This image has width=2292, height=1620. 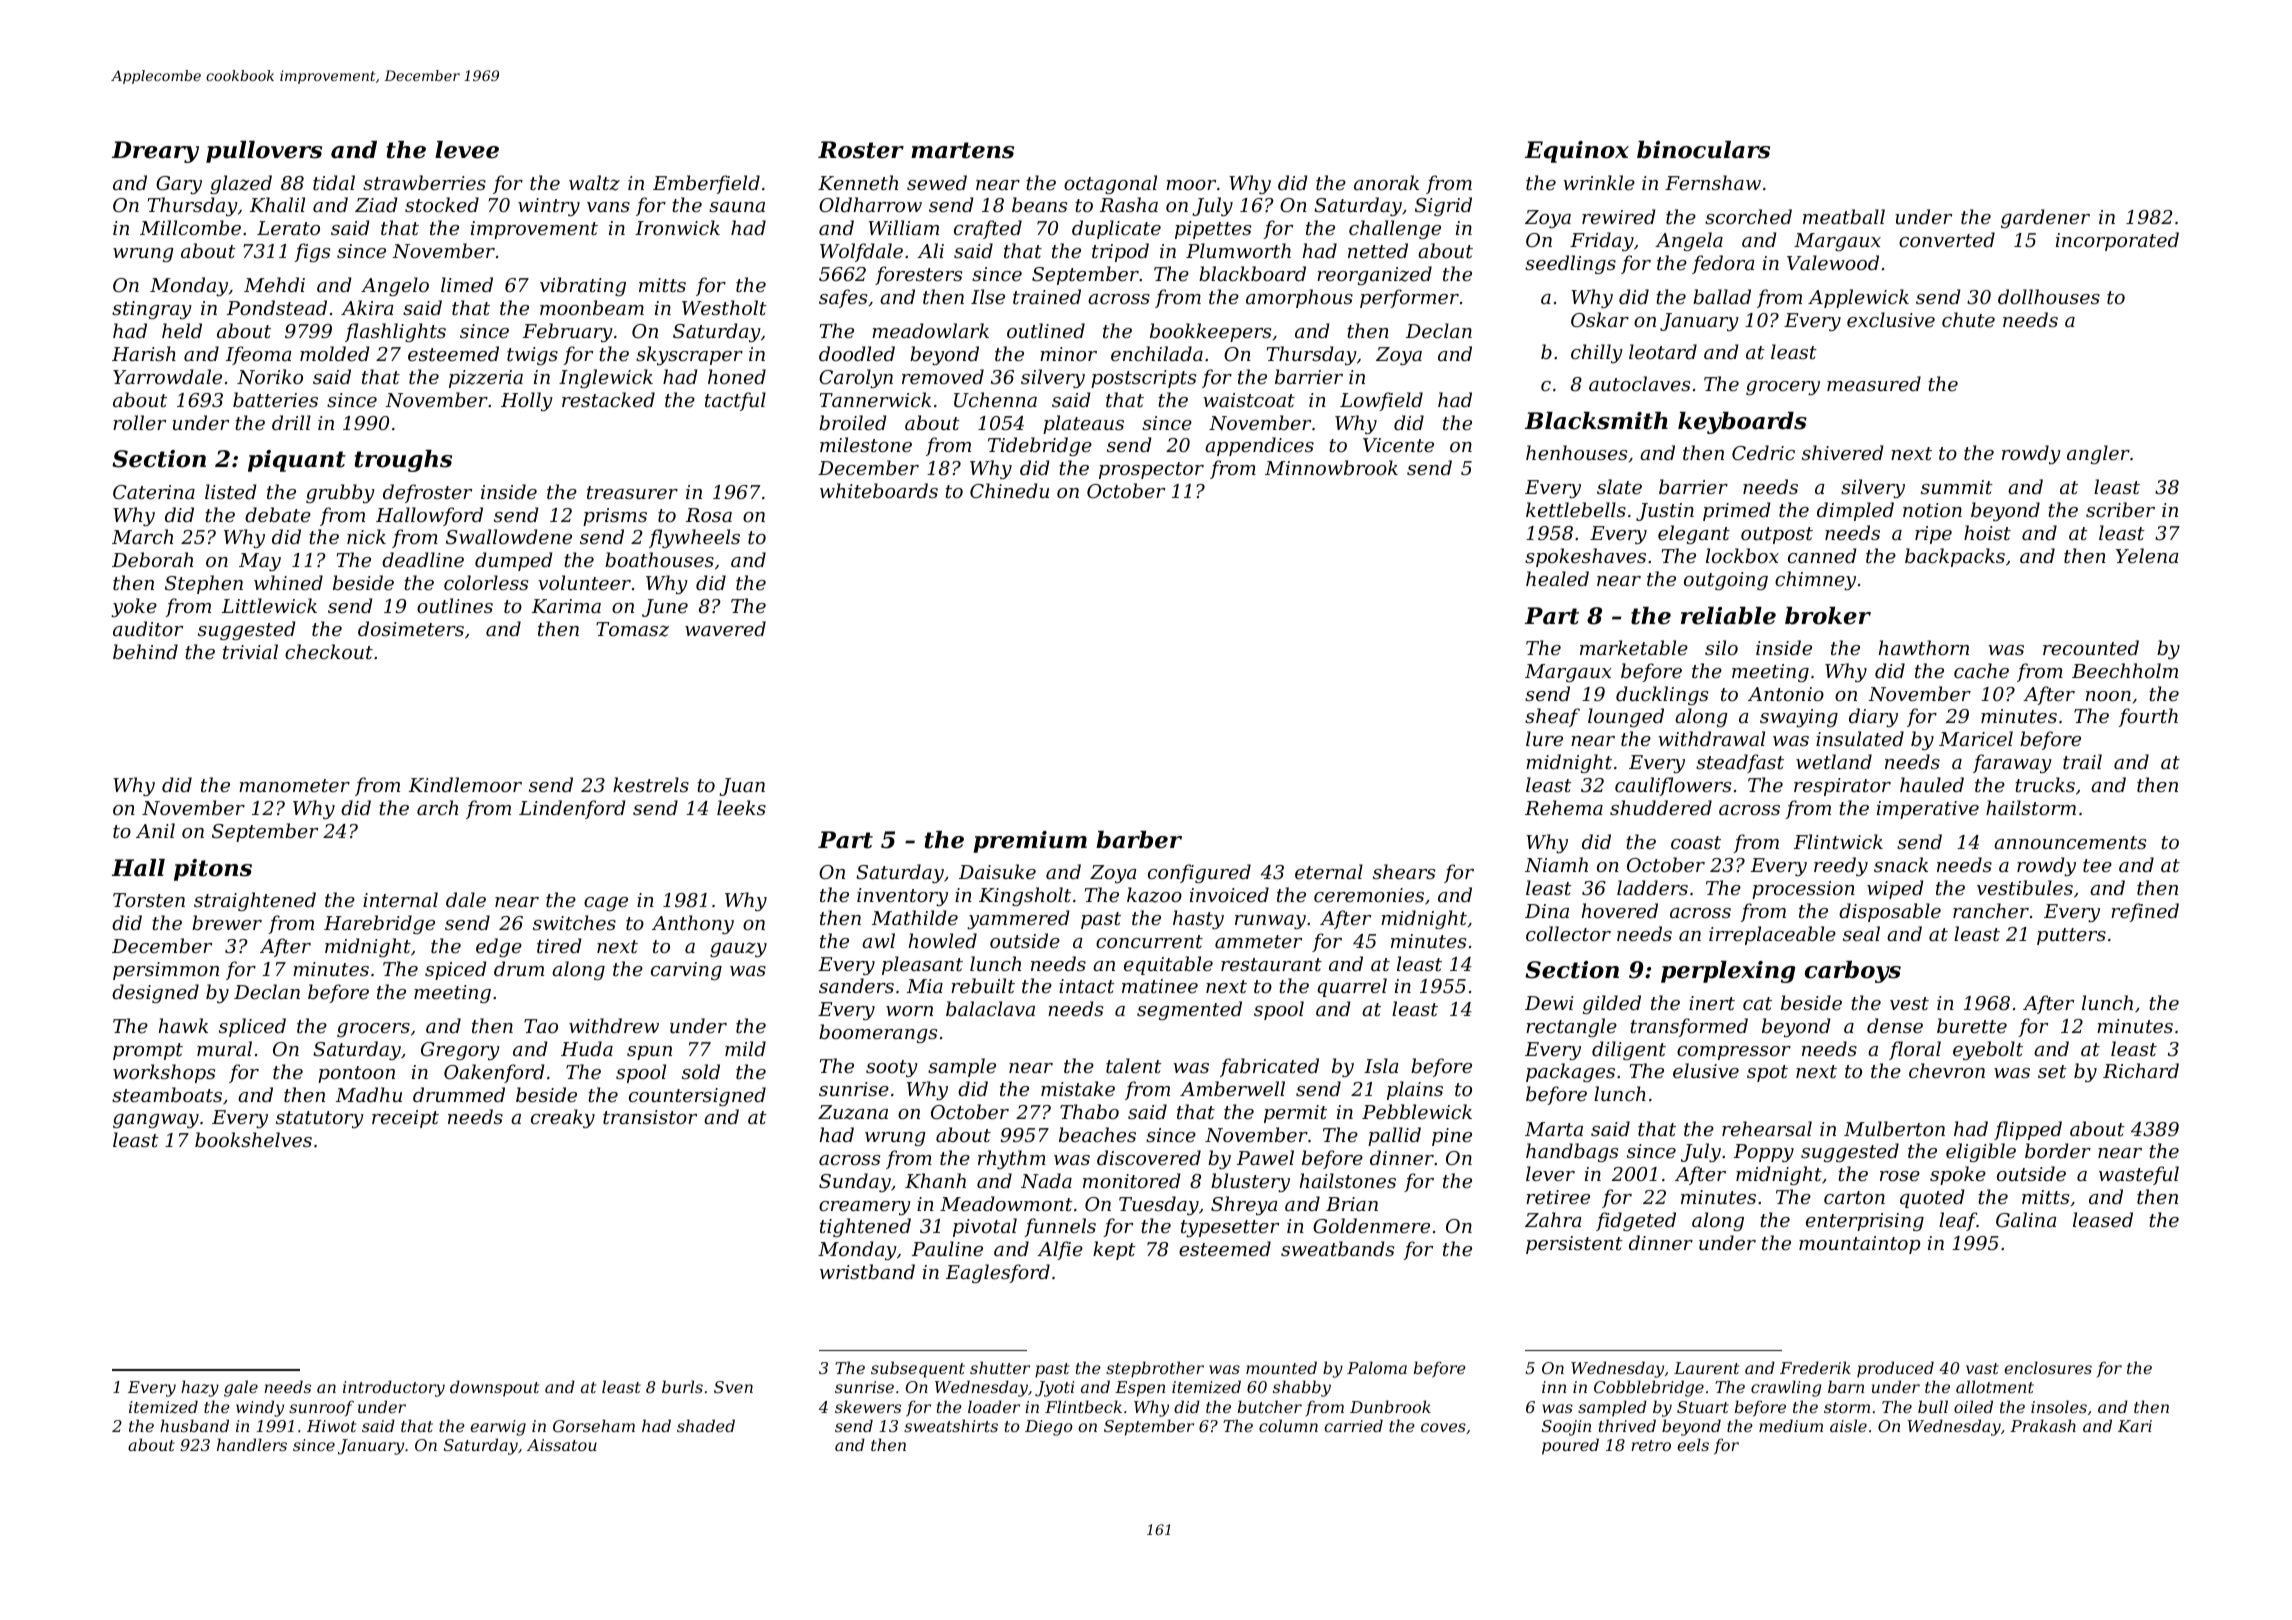 I want to click on Dreary, so click(x=155, y=152).
